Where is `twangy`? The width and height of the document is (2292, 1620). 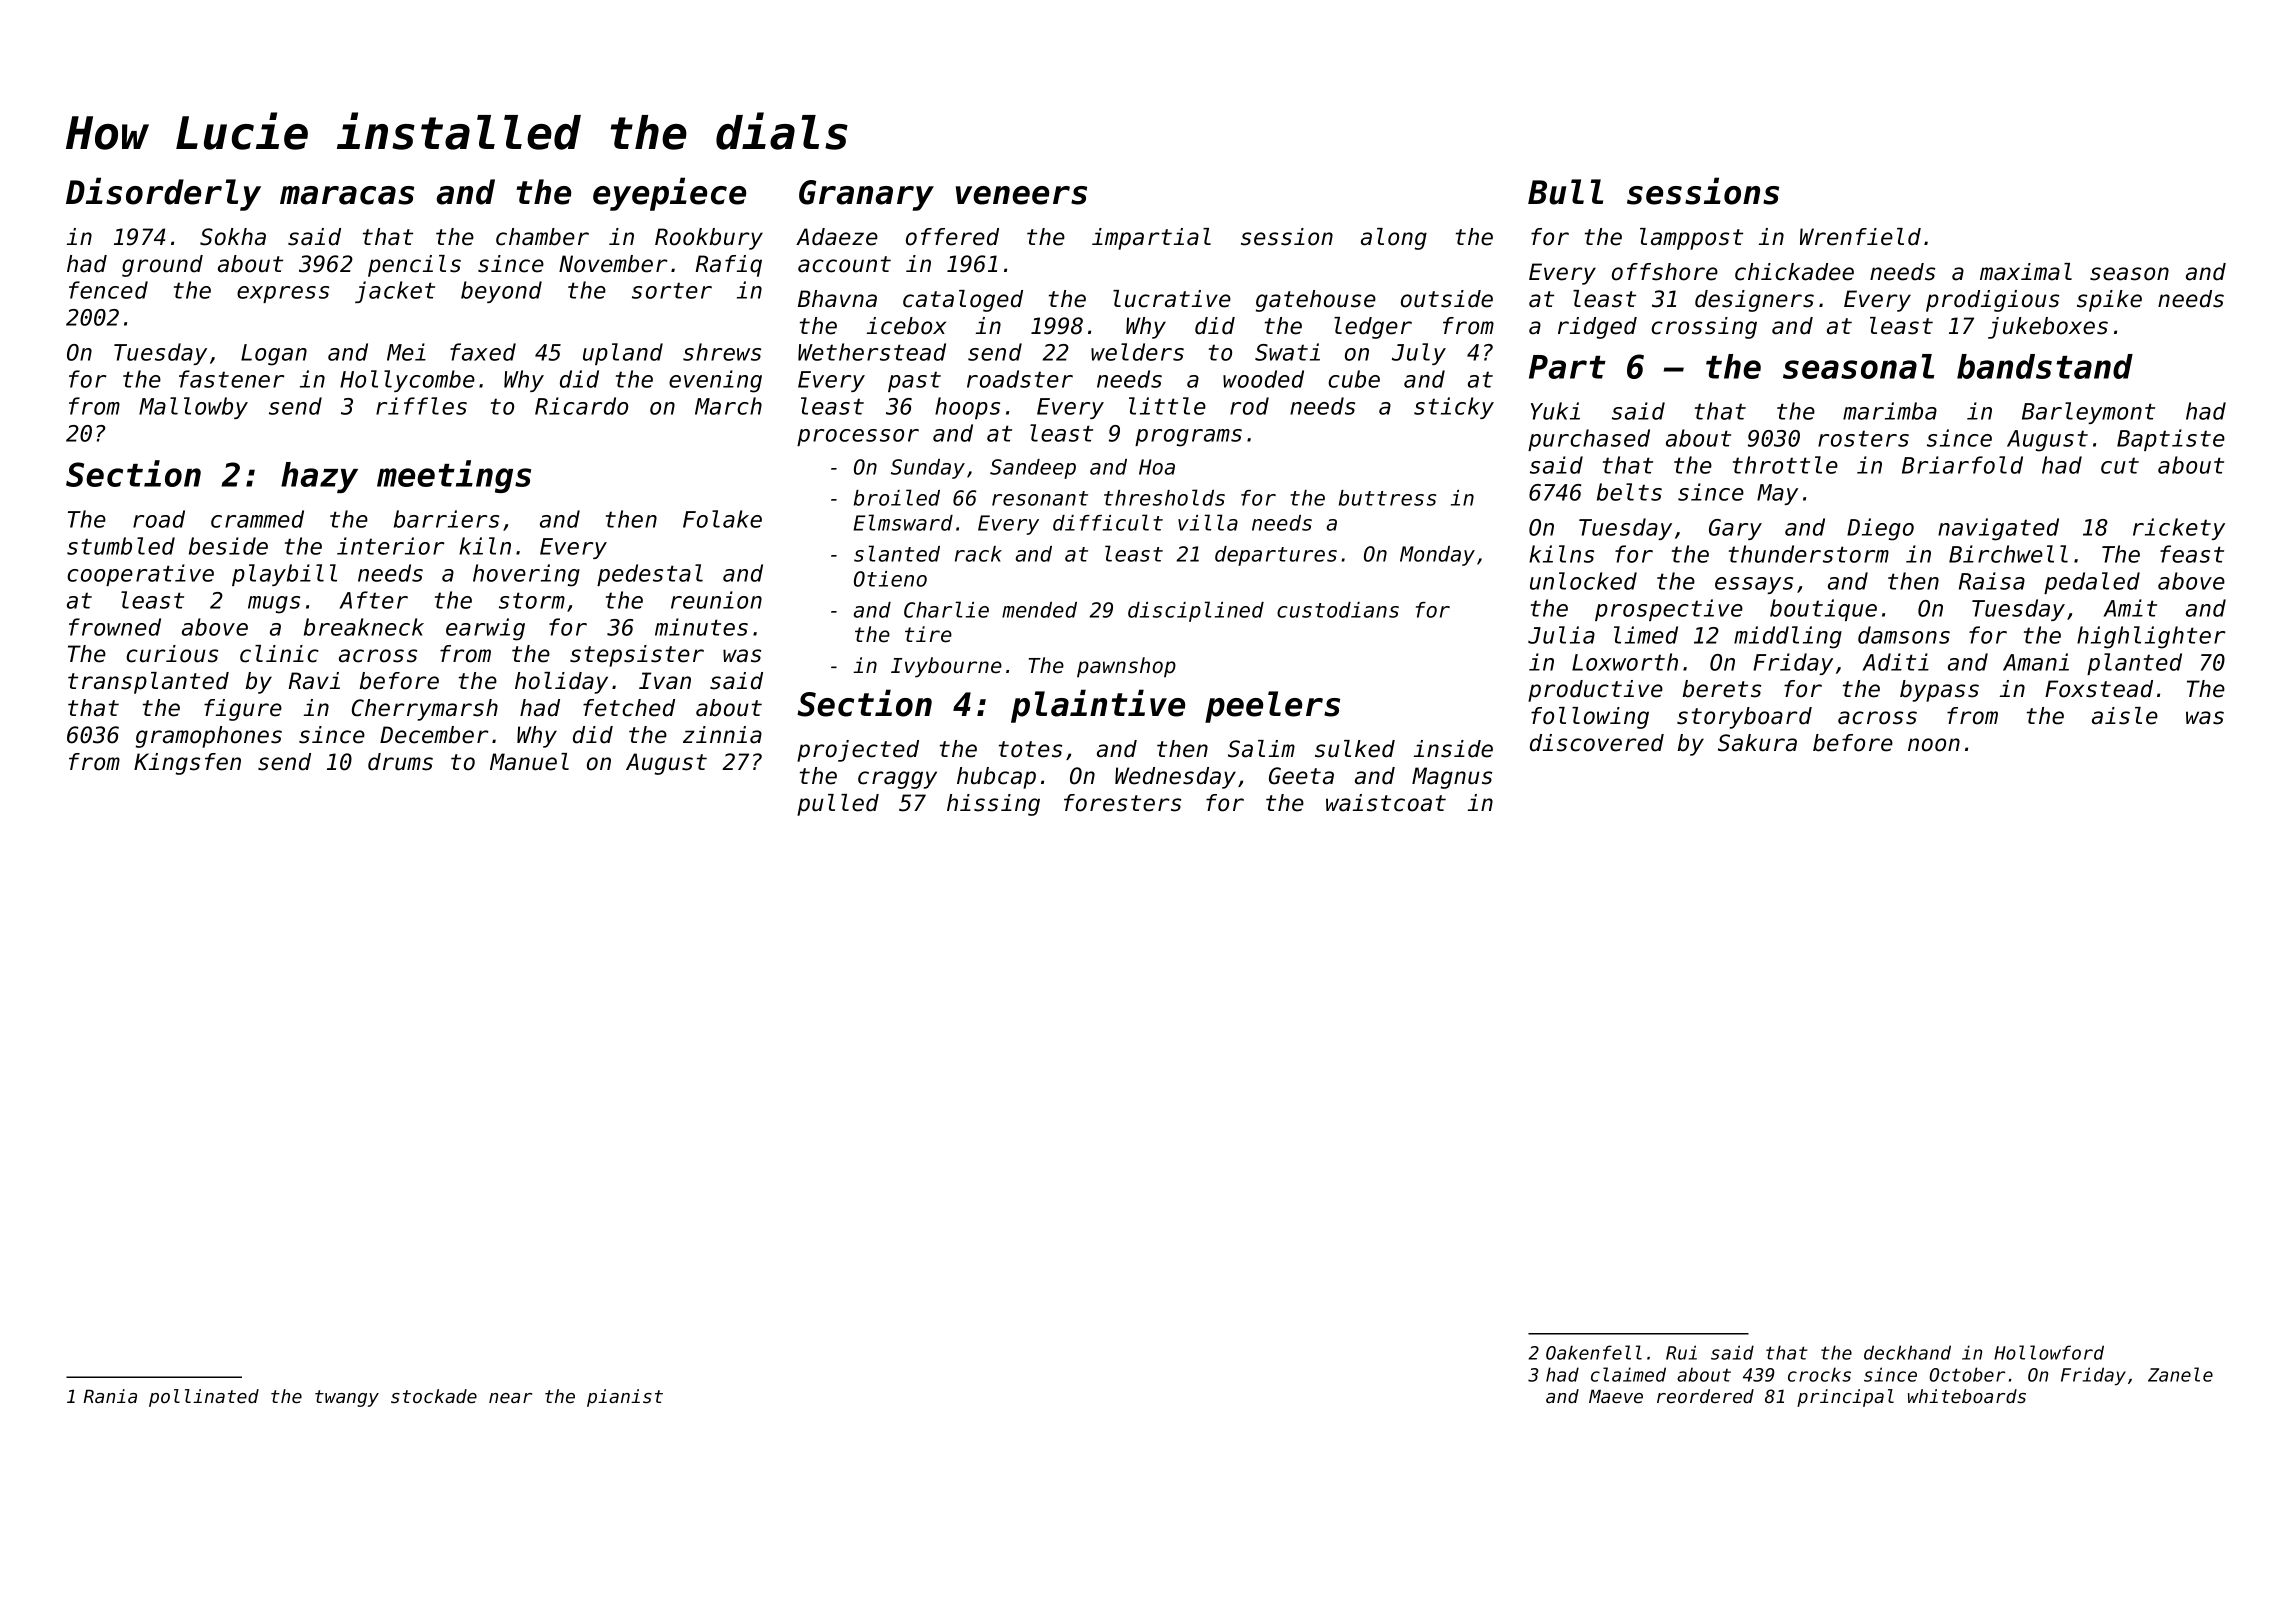
twangy is located at coordinates (347, 1398).
